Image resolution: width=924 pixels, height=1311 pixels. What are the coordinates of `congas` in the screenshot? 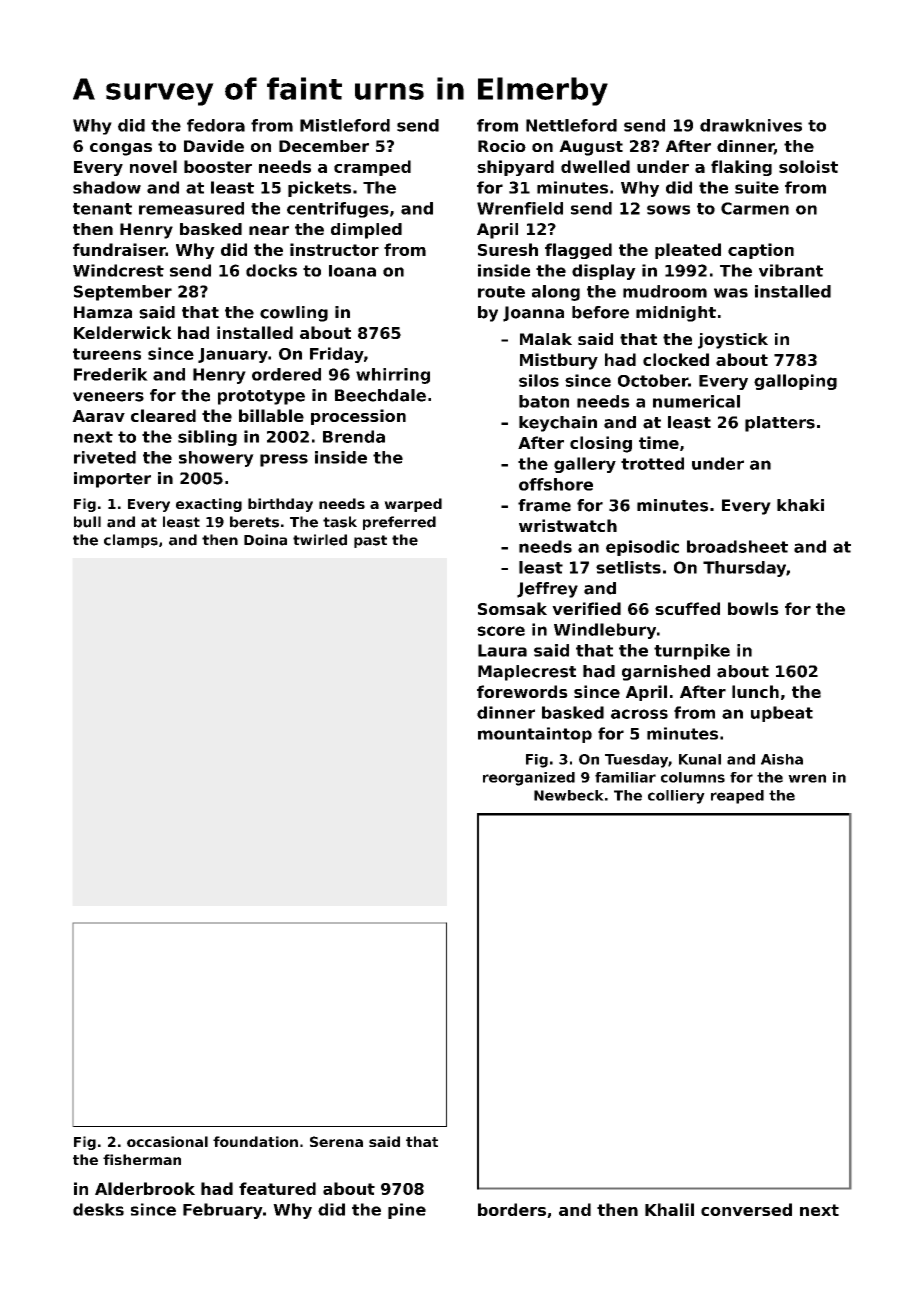 It's located at (121, 149).
